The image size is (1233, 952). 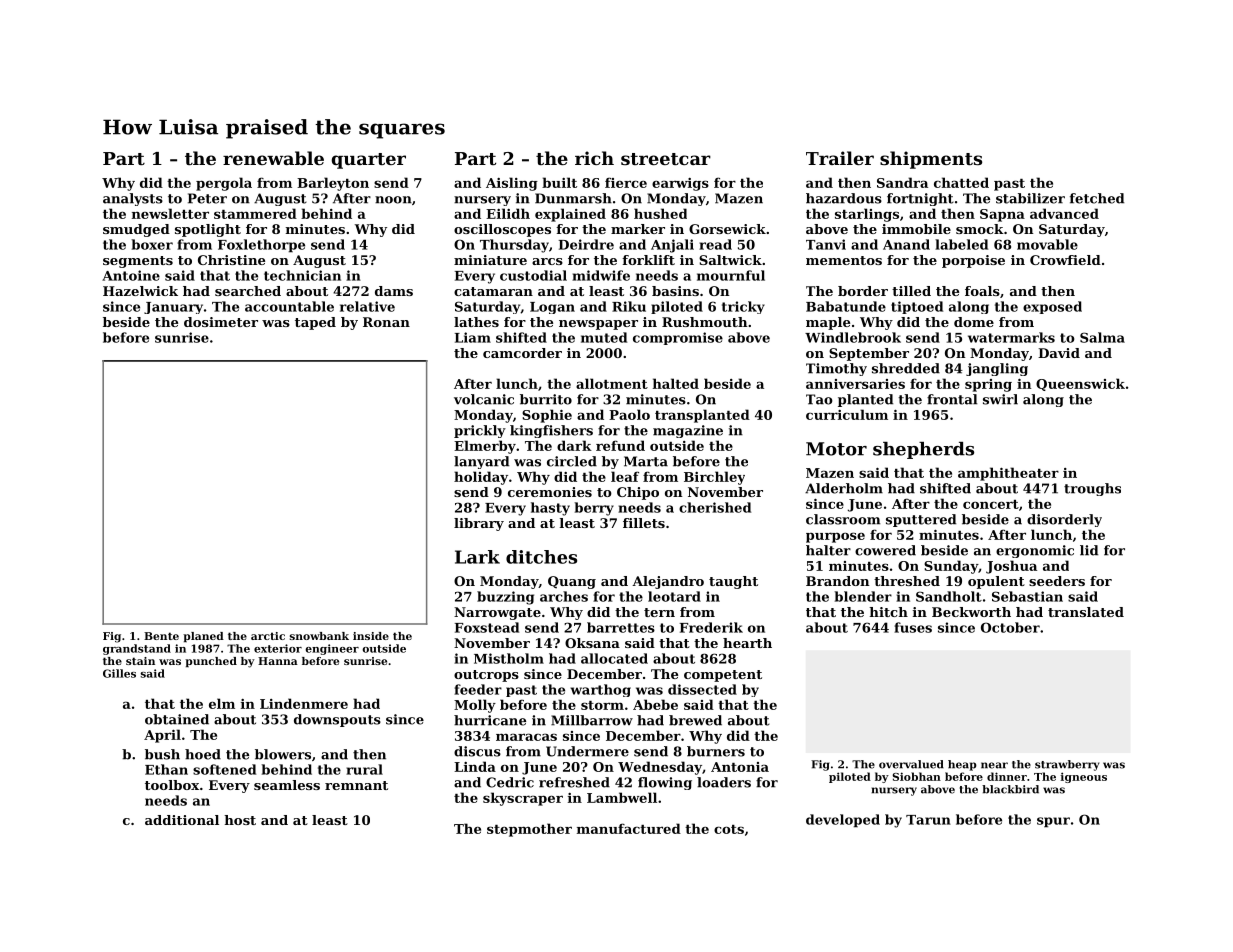 What do you see at coordinates (478, 689) in the screenshot?
I see `feeder` at bounding box center [478, 689].
